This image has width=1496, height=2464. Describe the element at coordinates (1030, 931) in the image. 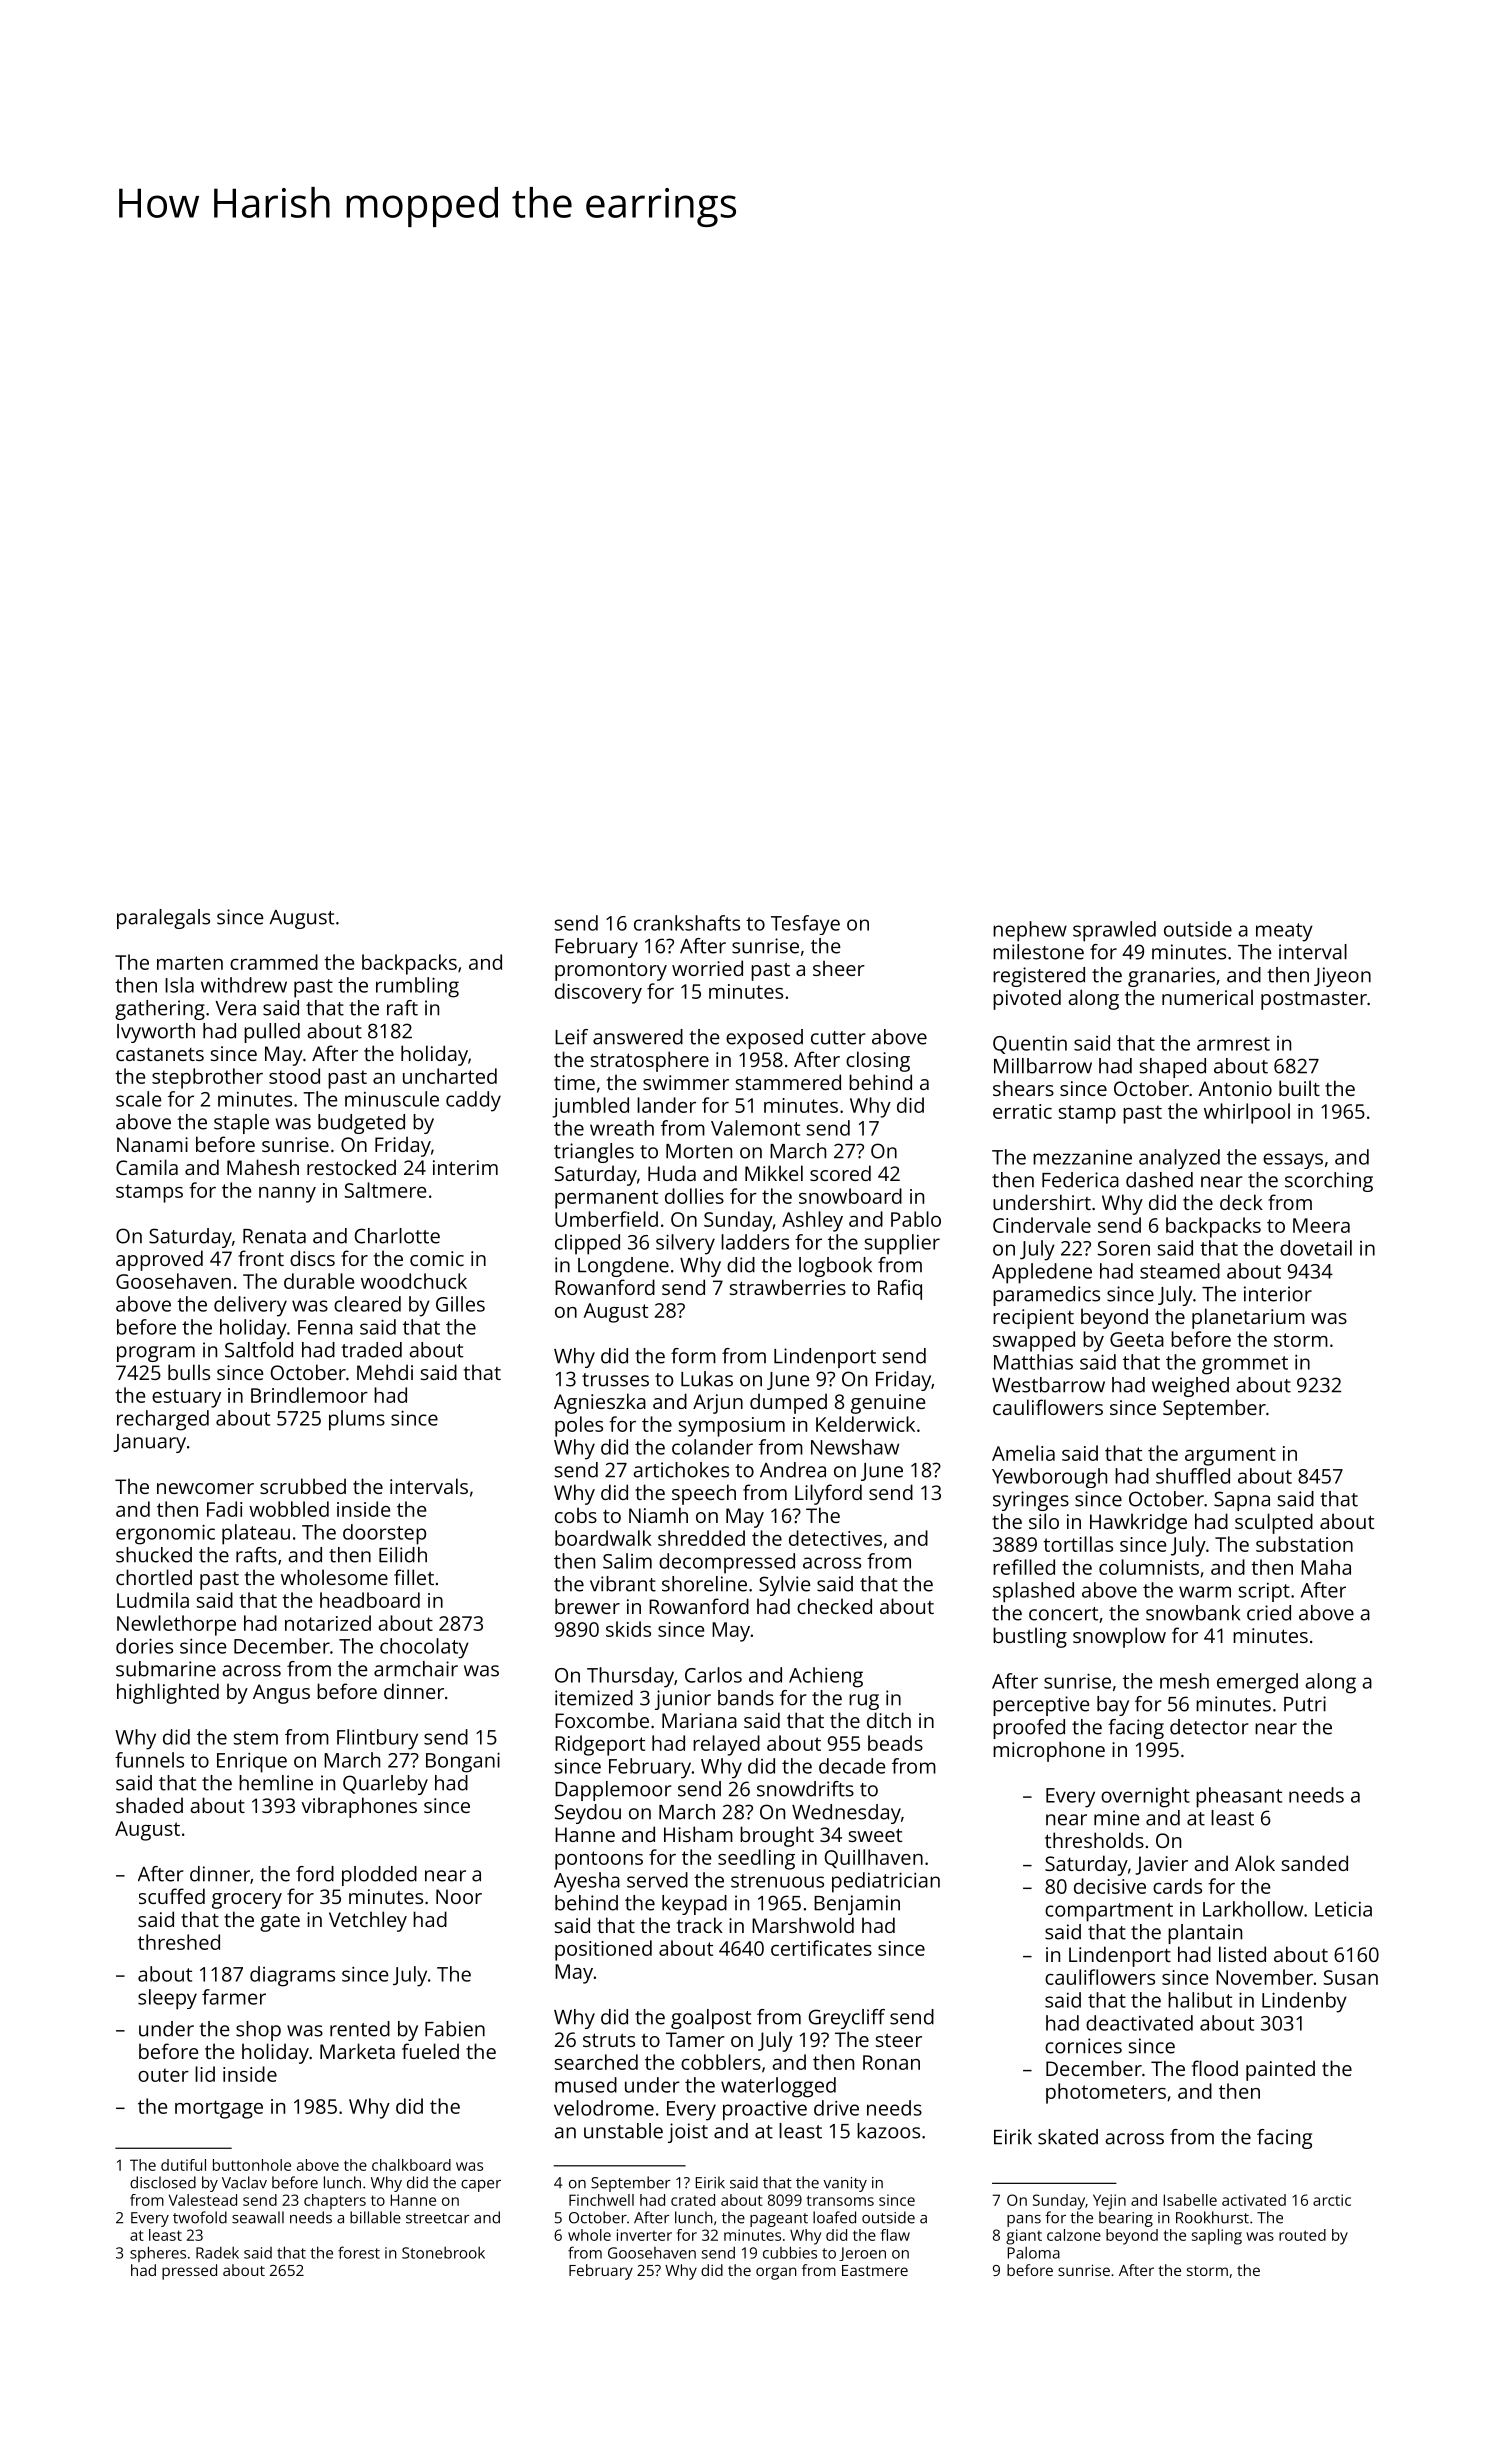

I see `nephew` at that location.
